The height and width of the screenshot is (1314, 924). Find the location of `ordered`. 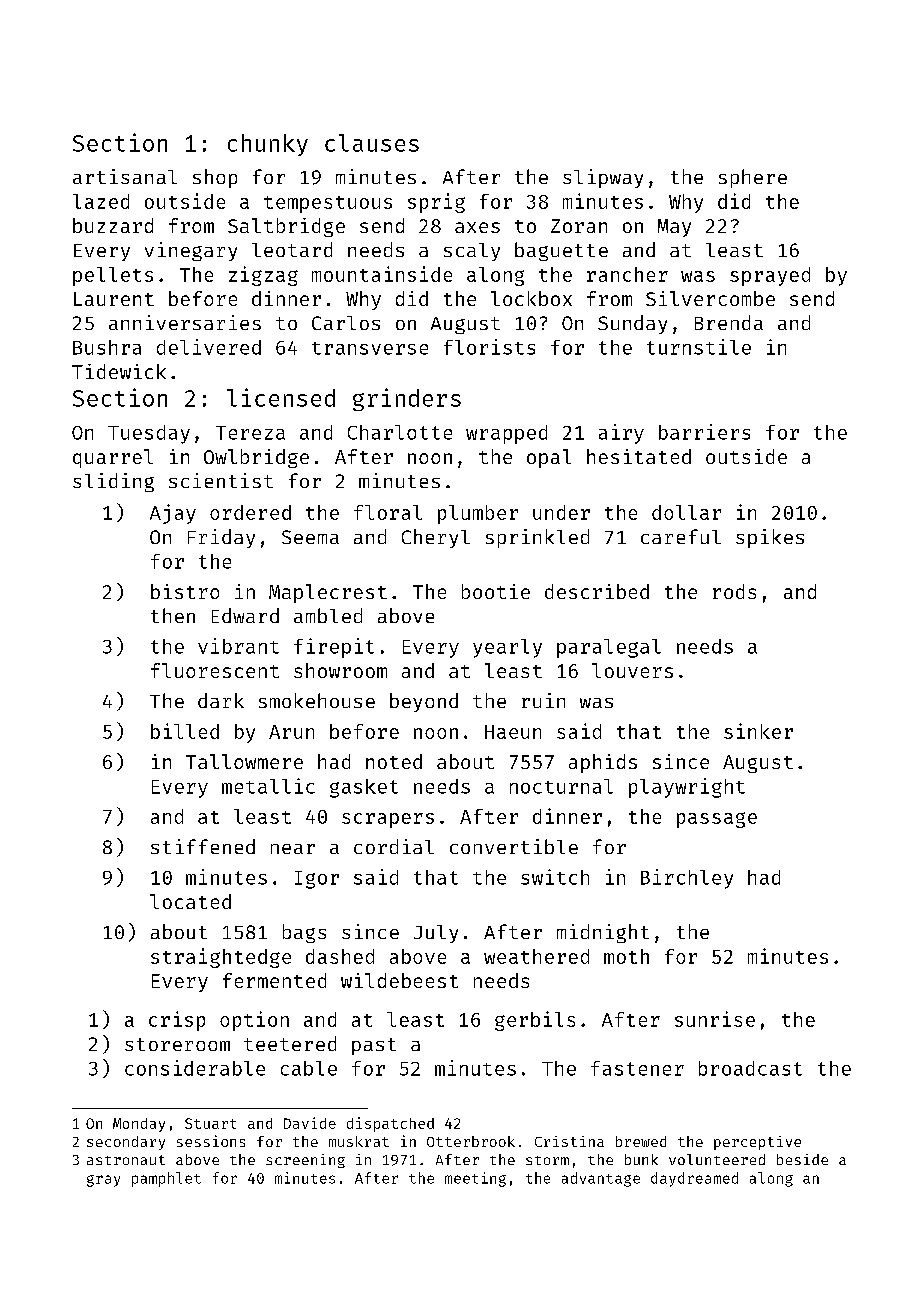

ordered is located at coordinates (250, 512).
